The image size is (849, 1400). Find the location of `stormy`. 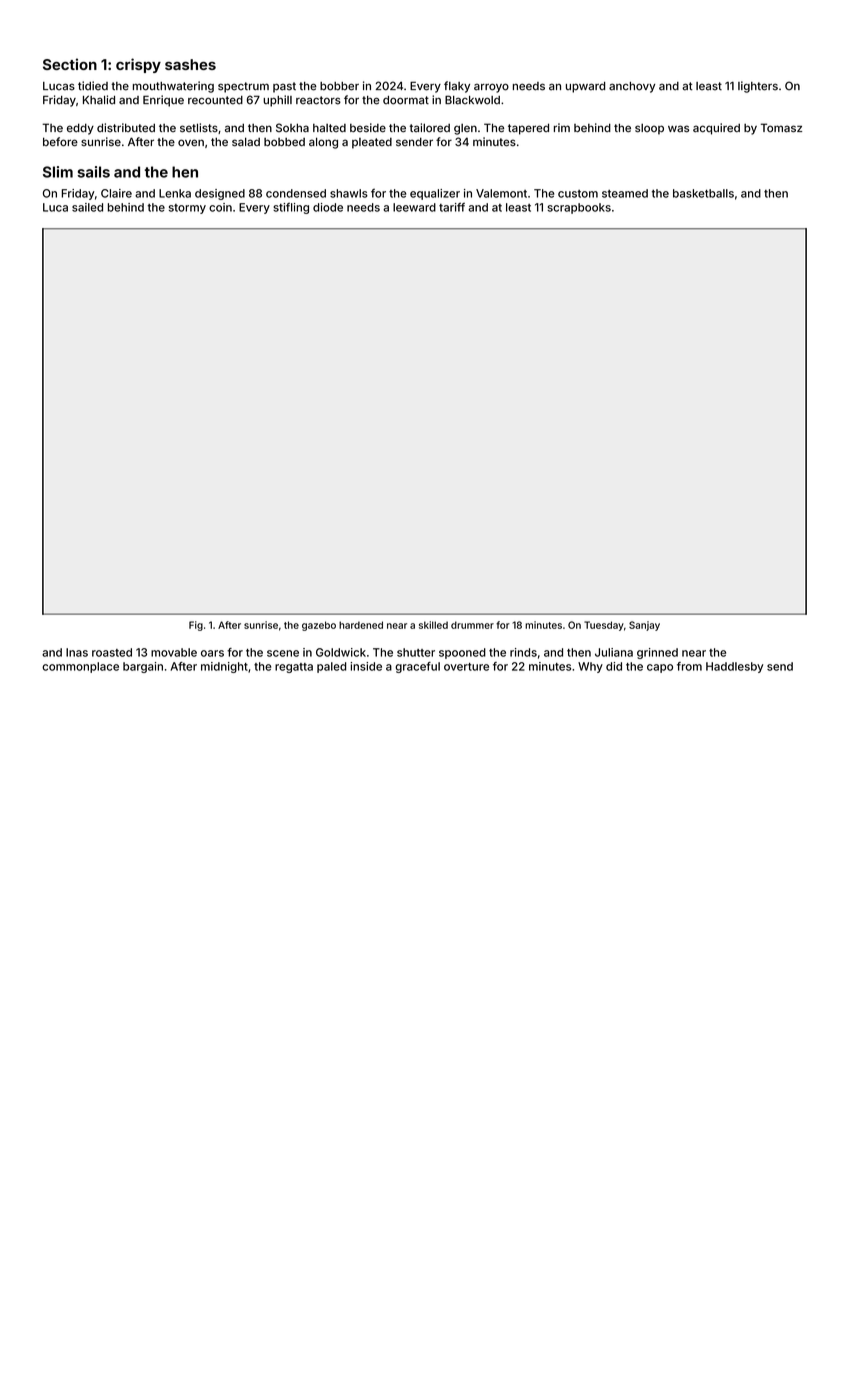

stormy is located at coordinates (187, 209).
